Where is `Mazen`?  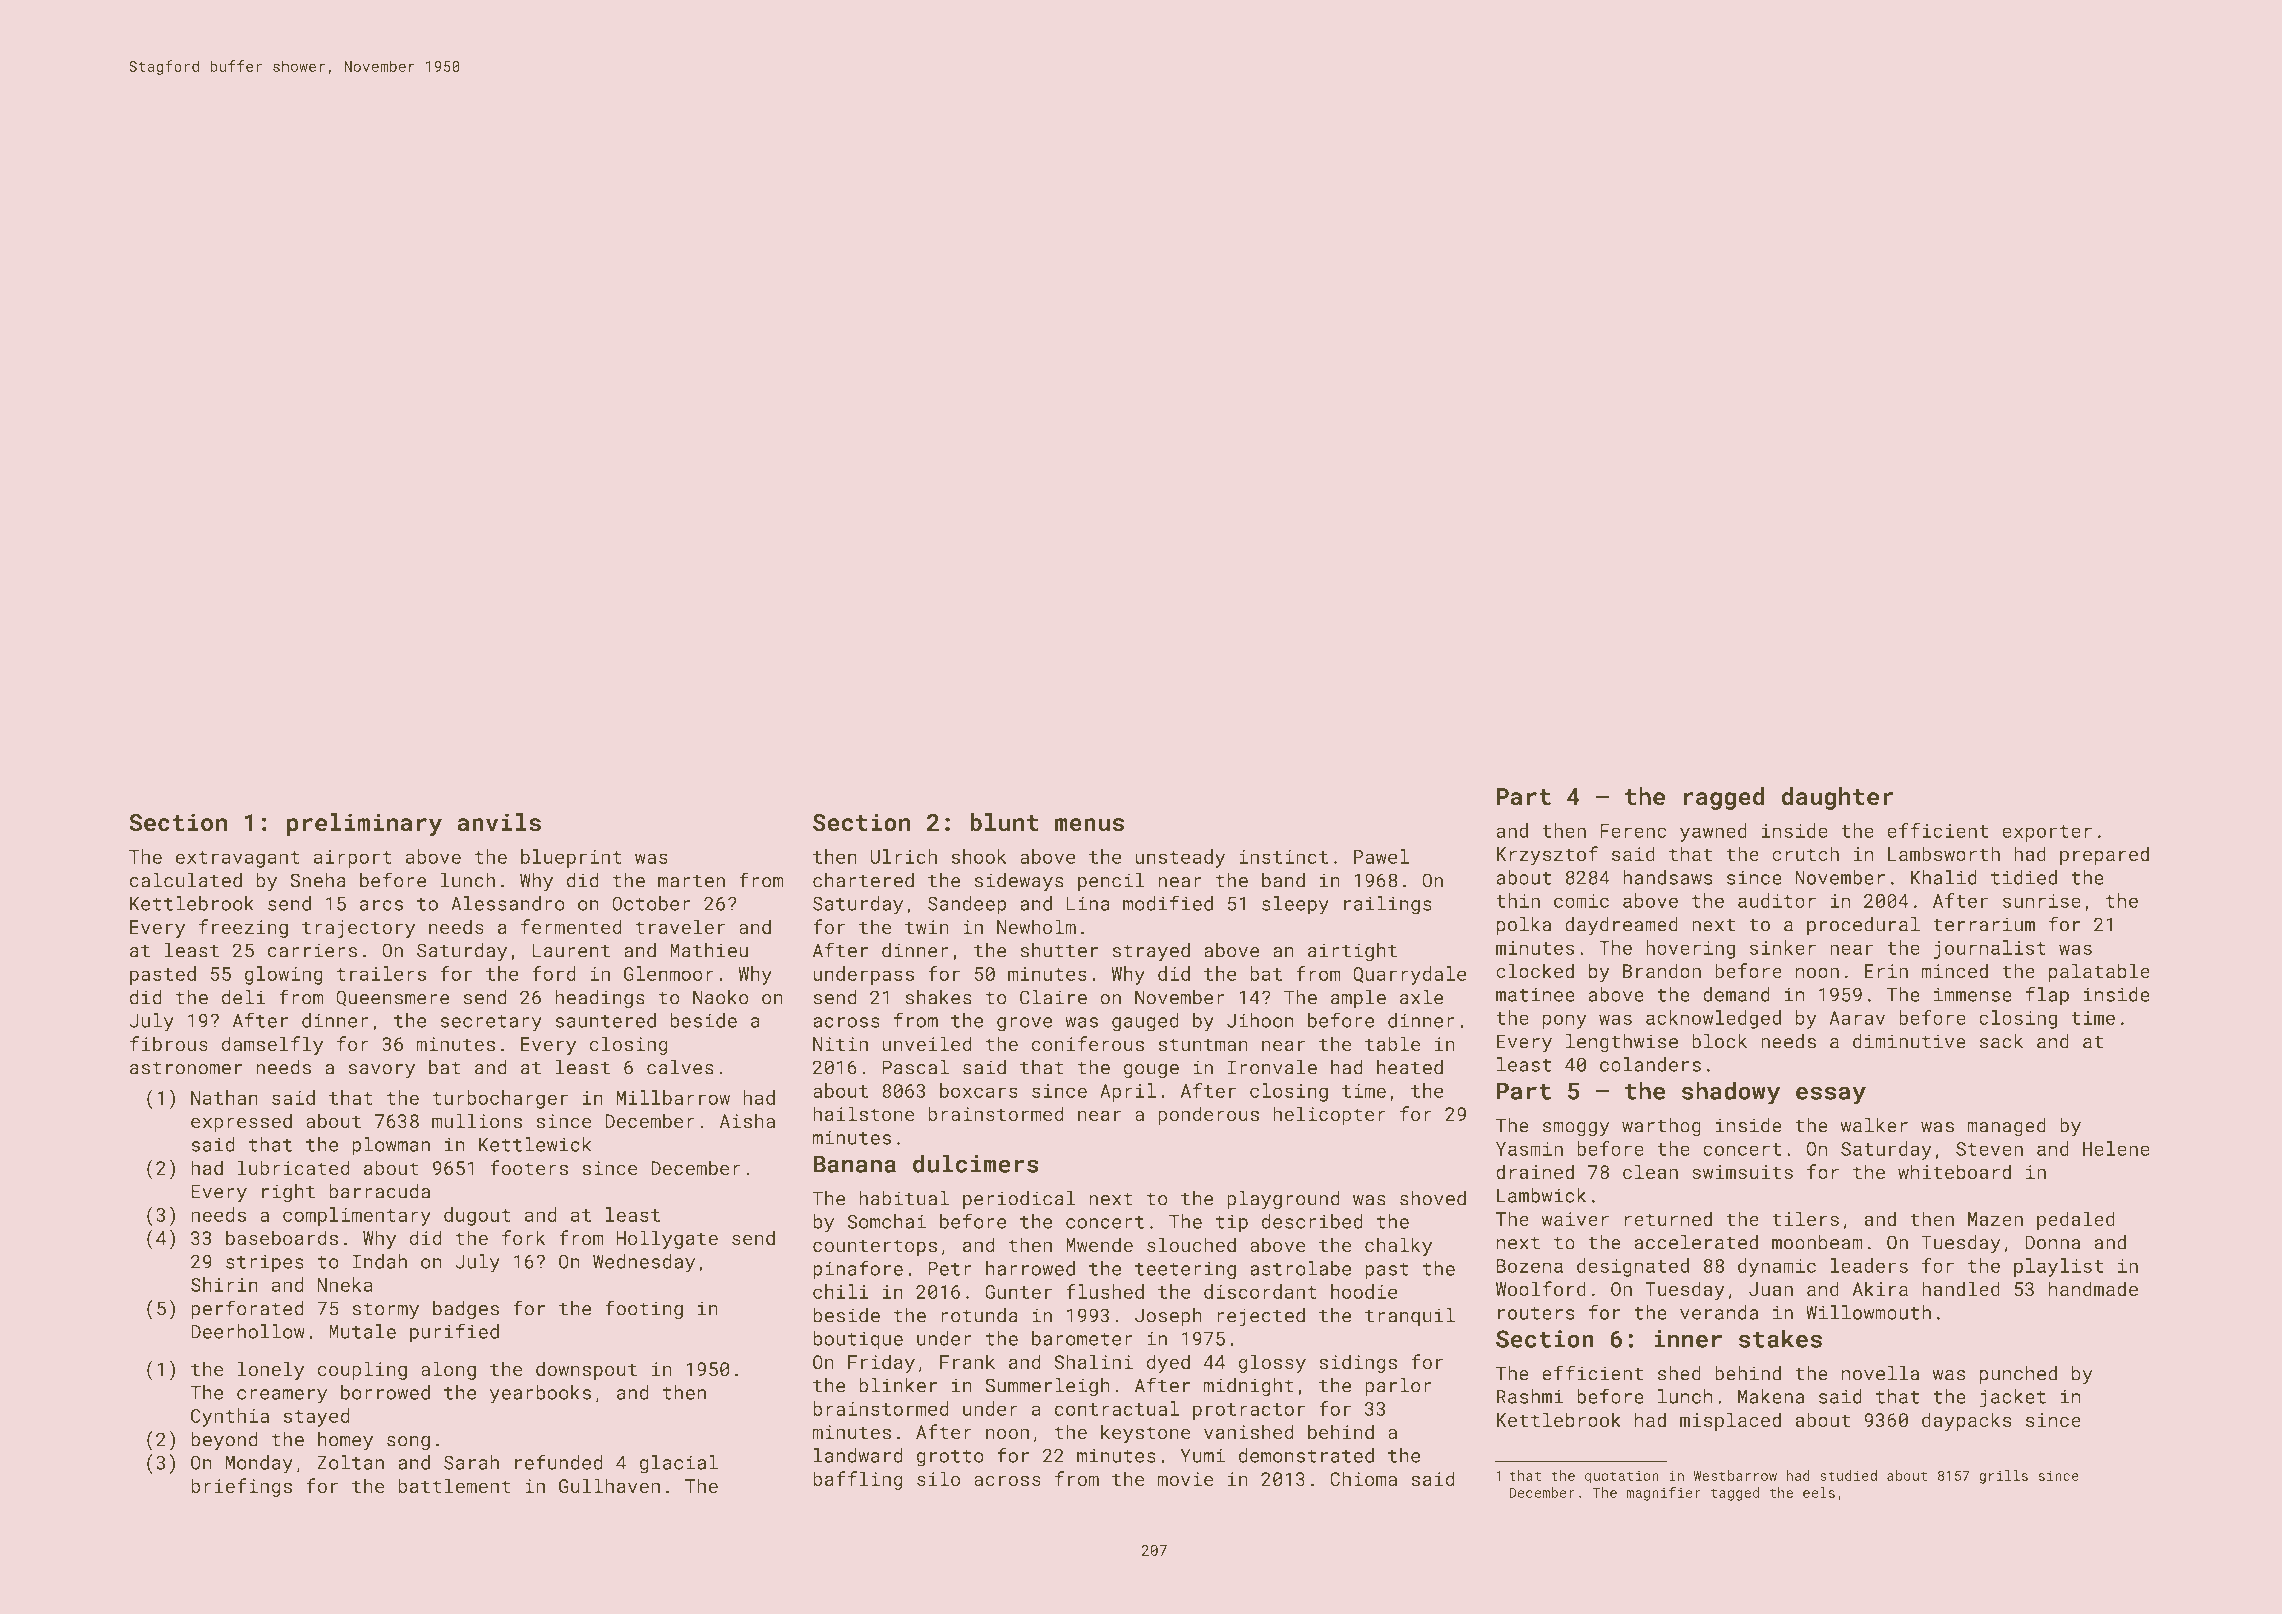
Mazen is located at coordinates (1995, 1219).
